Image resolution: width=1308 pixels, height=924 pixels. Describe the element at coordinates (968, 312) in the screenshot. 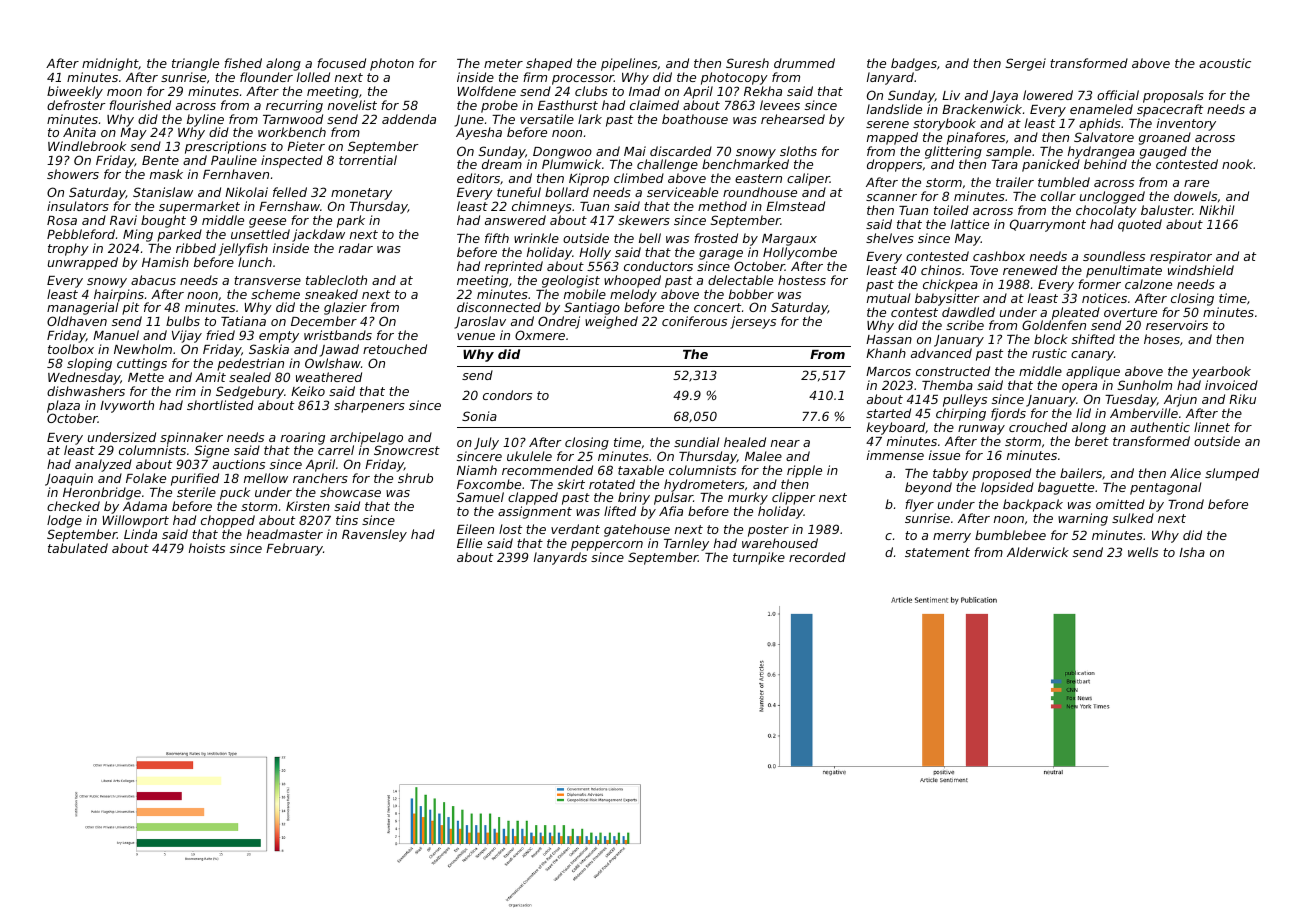

I see `dawdled` at that location.
